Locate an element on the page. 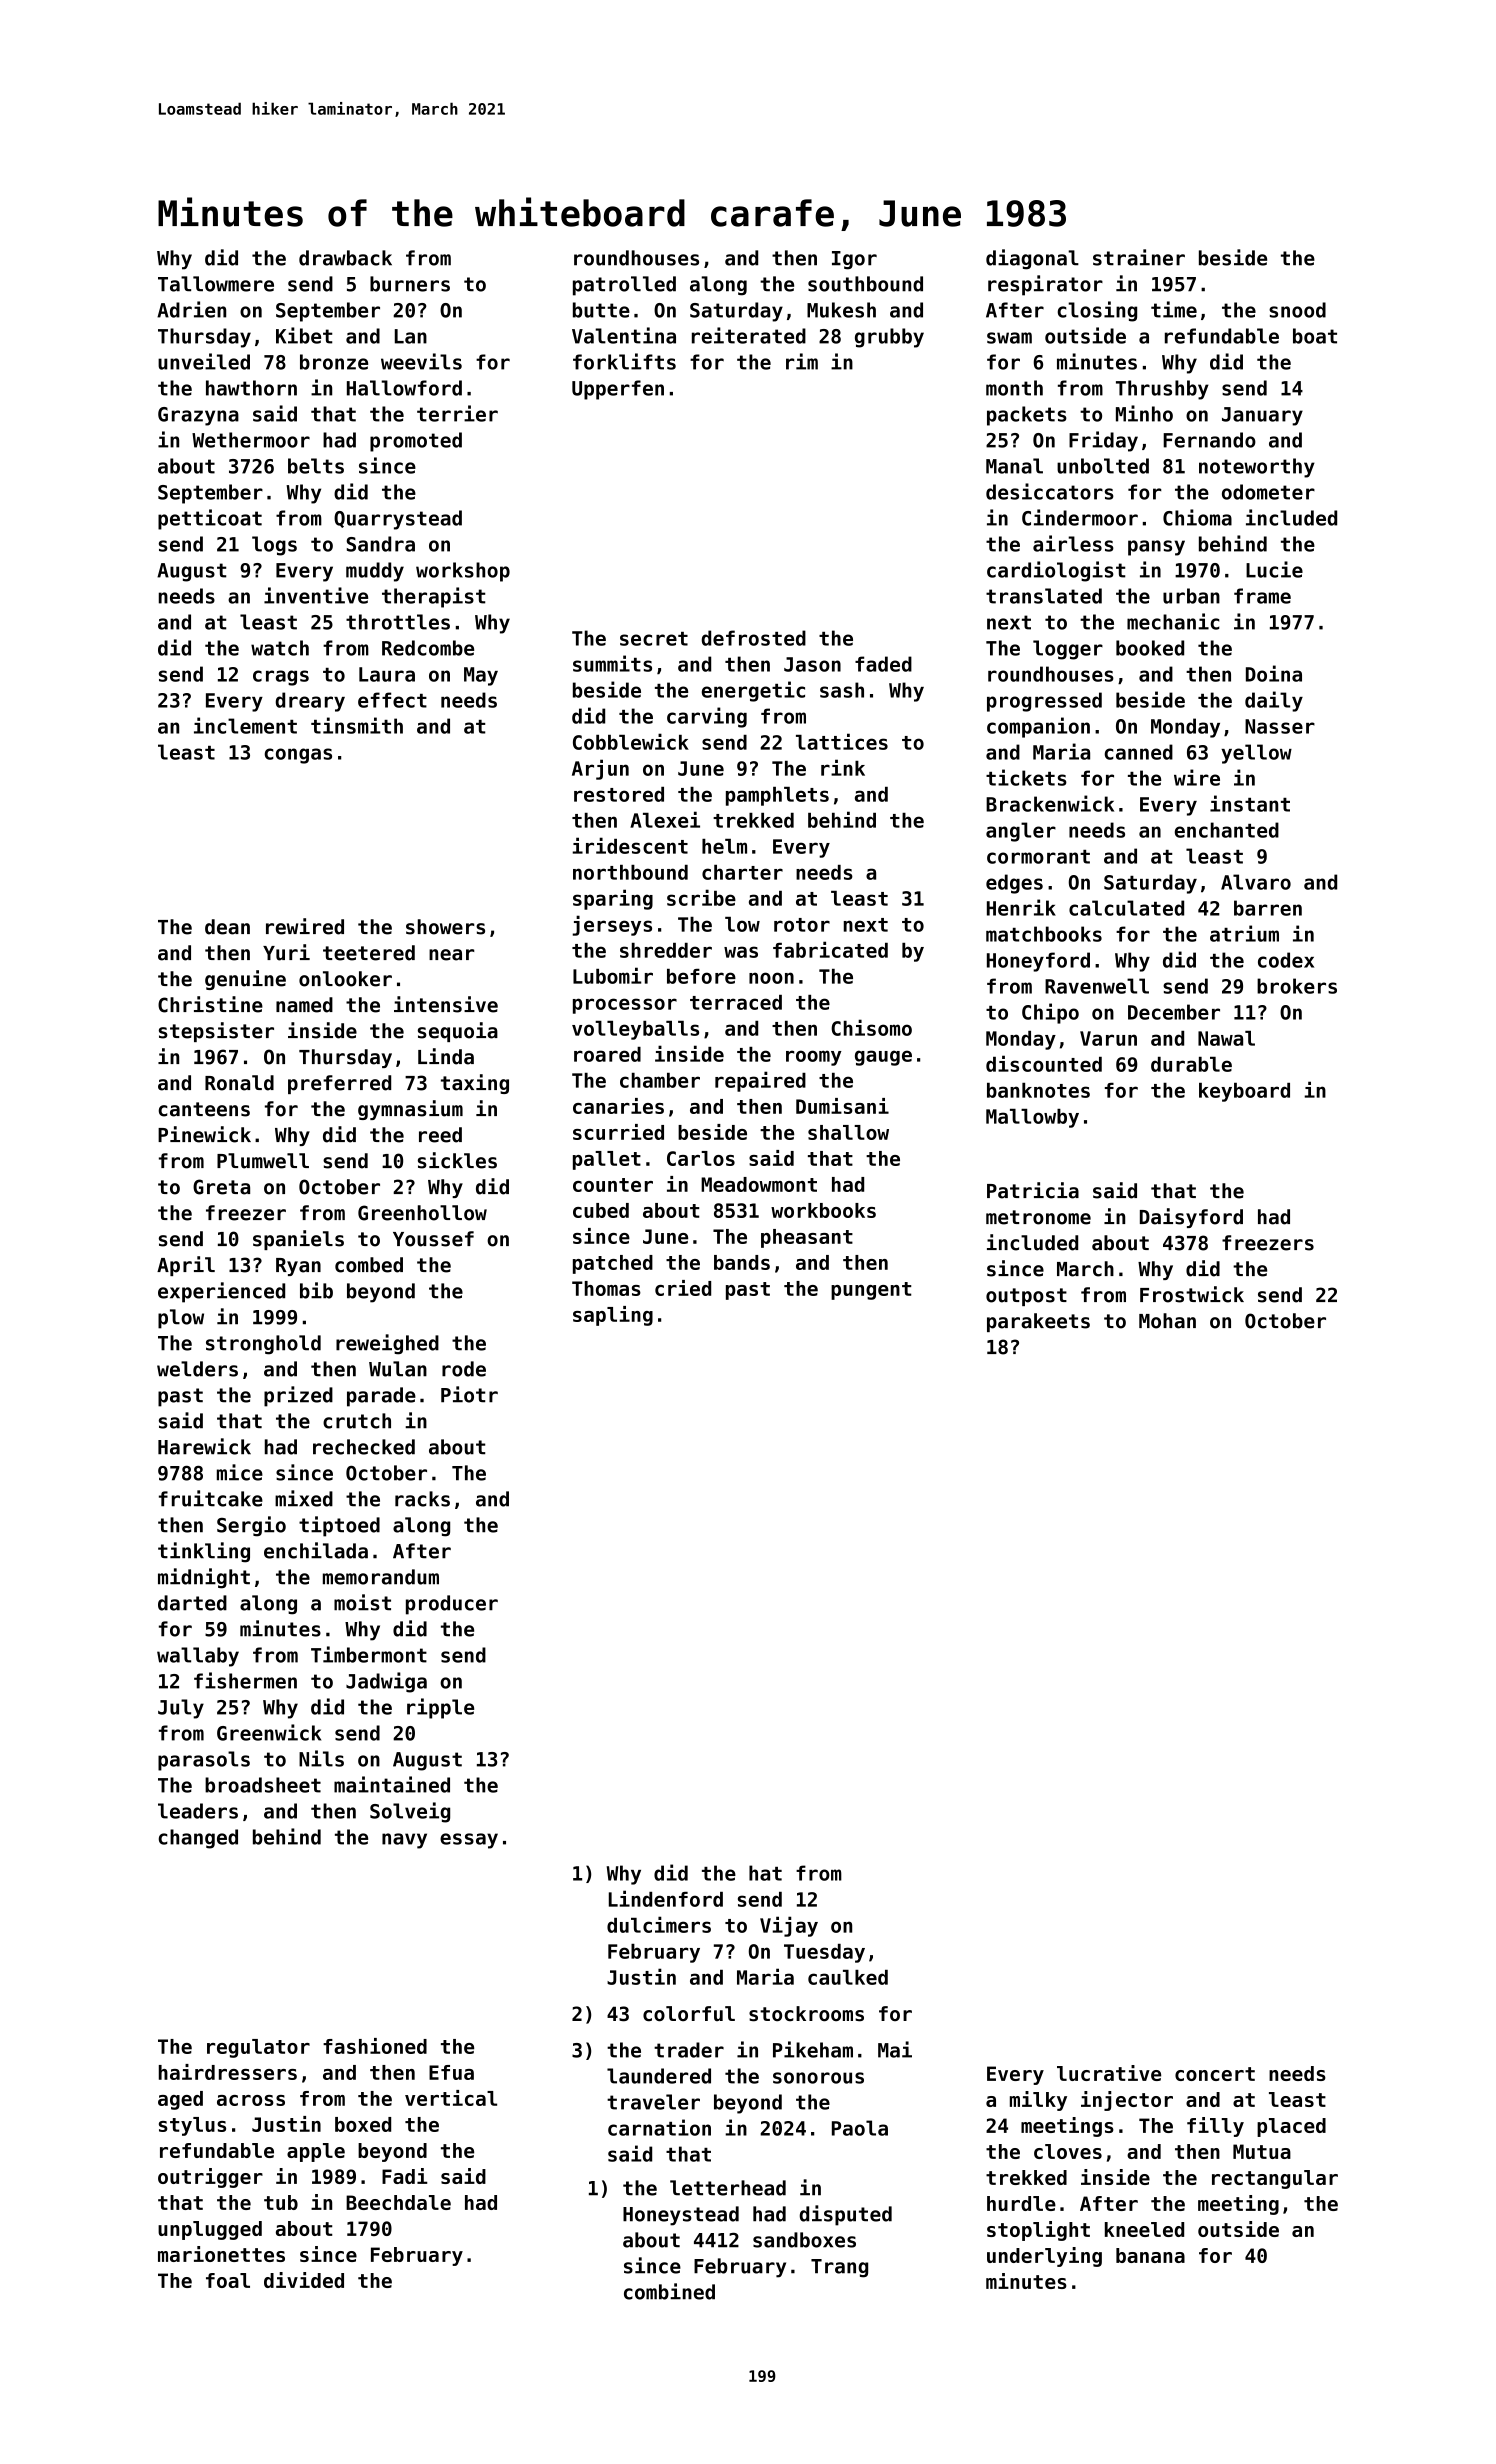 This image has height=2464, width=1496. rechecked is located at coordinates (364, 1447).
